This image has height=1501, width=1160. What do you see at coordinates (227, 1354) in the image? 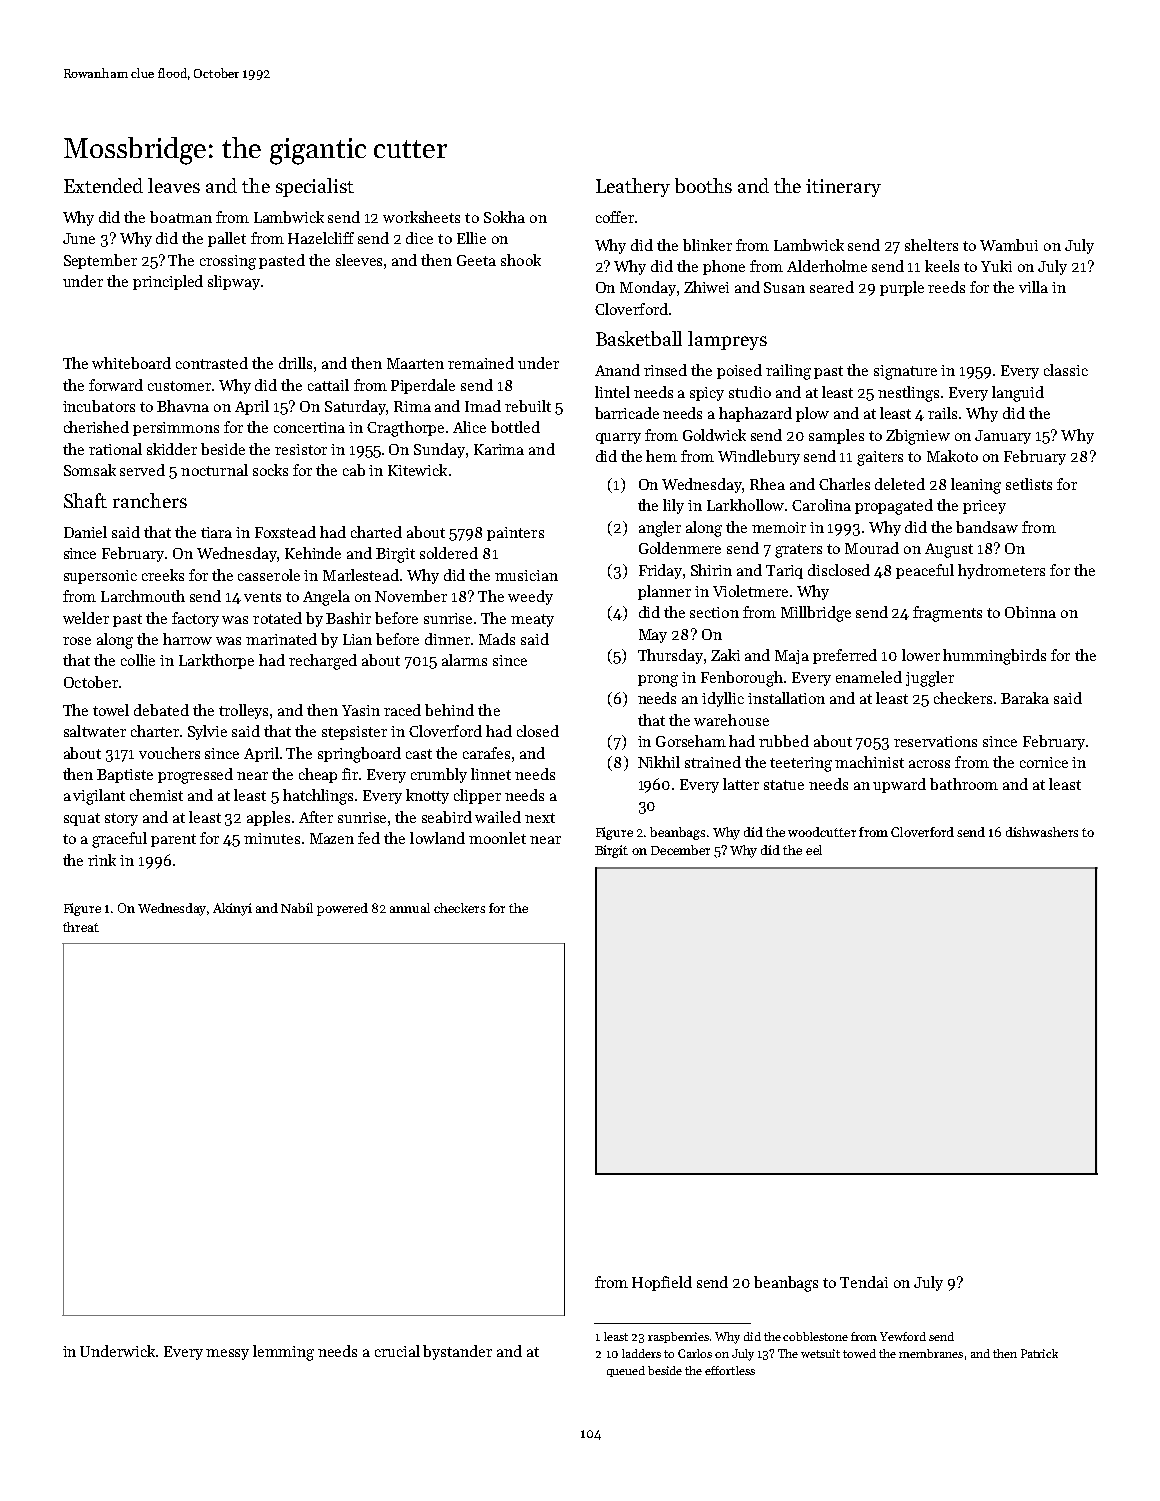
I see `messy` at bounding box center [227, 1354].
